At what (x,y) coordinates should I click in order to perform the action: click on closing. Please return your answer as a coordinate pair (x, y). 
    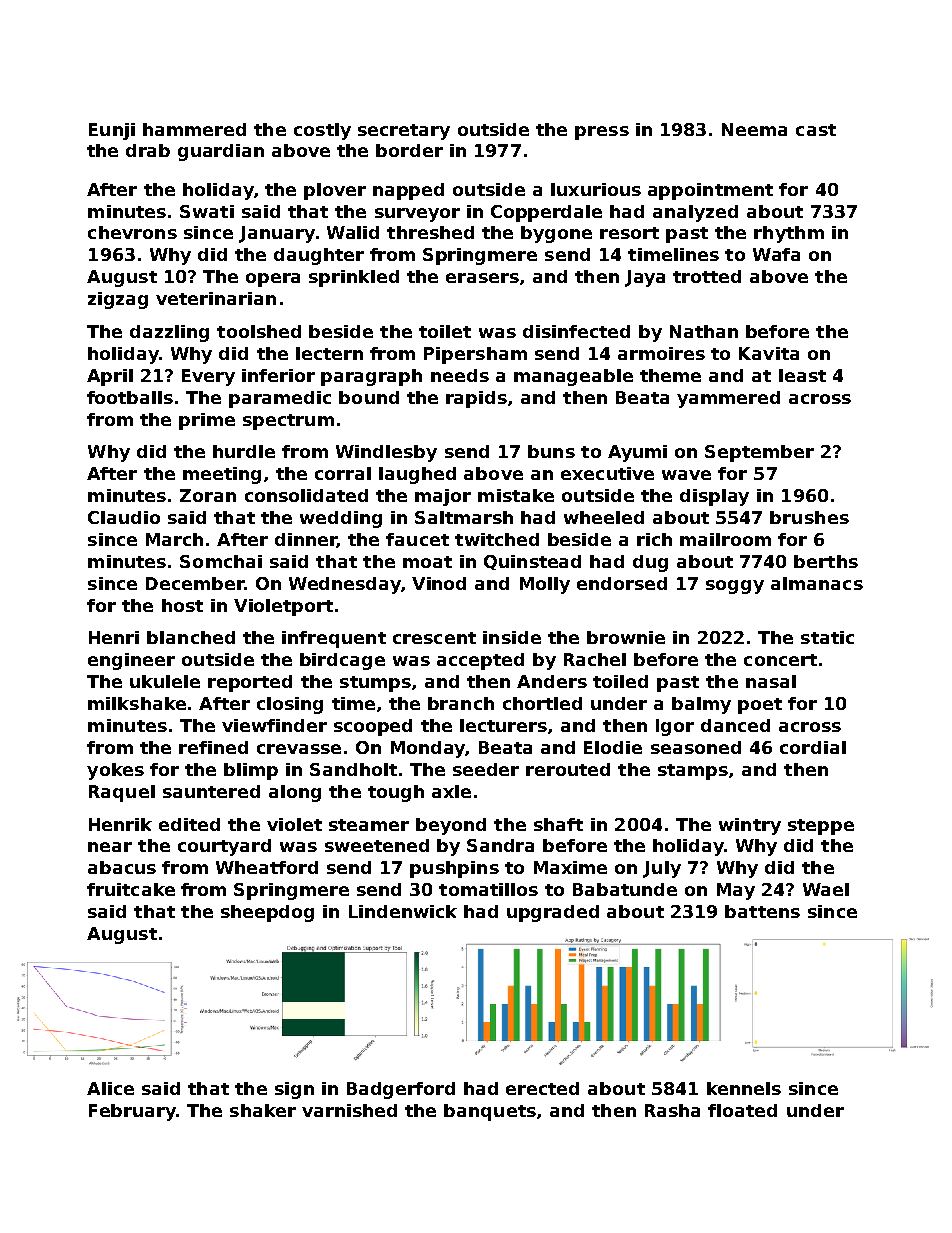
    Looking at the image, I should click on (290, 705).
